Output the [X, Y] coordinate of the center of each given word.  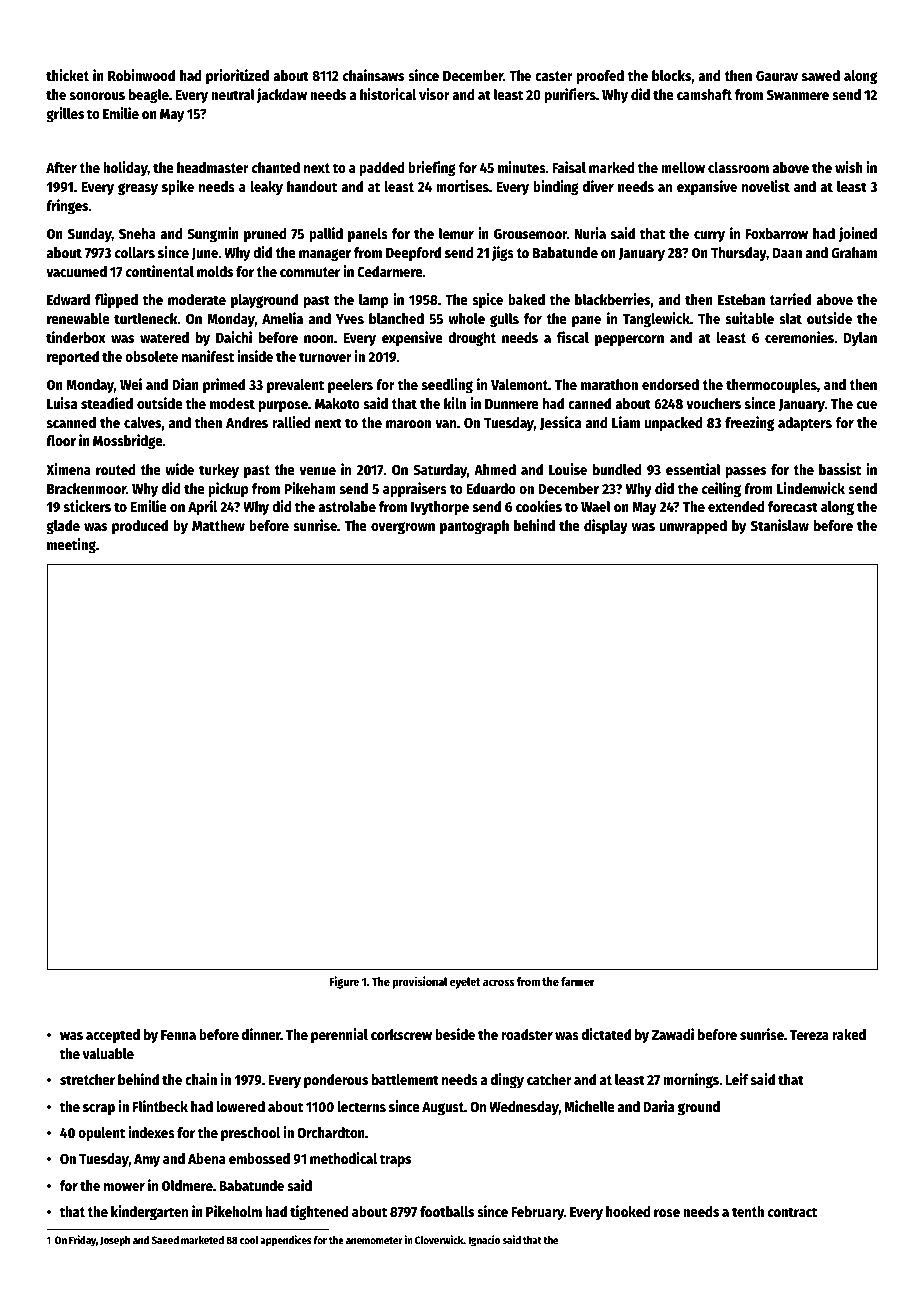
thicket [67, 75]
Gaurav [777, 76]
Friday [82, 1240]
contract [792, 1212]
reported [73, 358]
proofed [600, 77]
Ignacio [484, 1241]
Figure [344, 982]
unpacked [674, 424]
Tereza [809, 1035]
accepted [113, 1036]
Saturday [440, 471]
